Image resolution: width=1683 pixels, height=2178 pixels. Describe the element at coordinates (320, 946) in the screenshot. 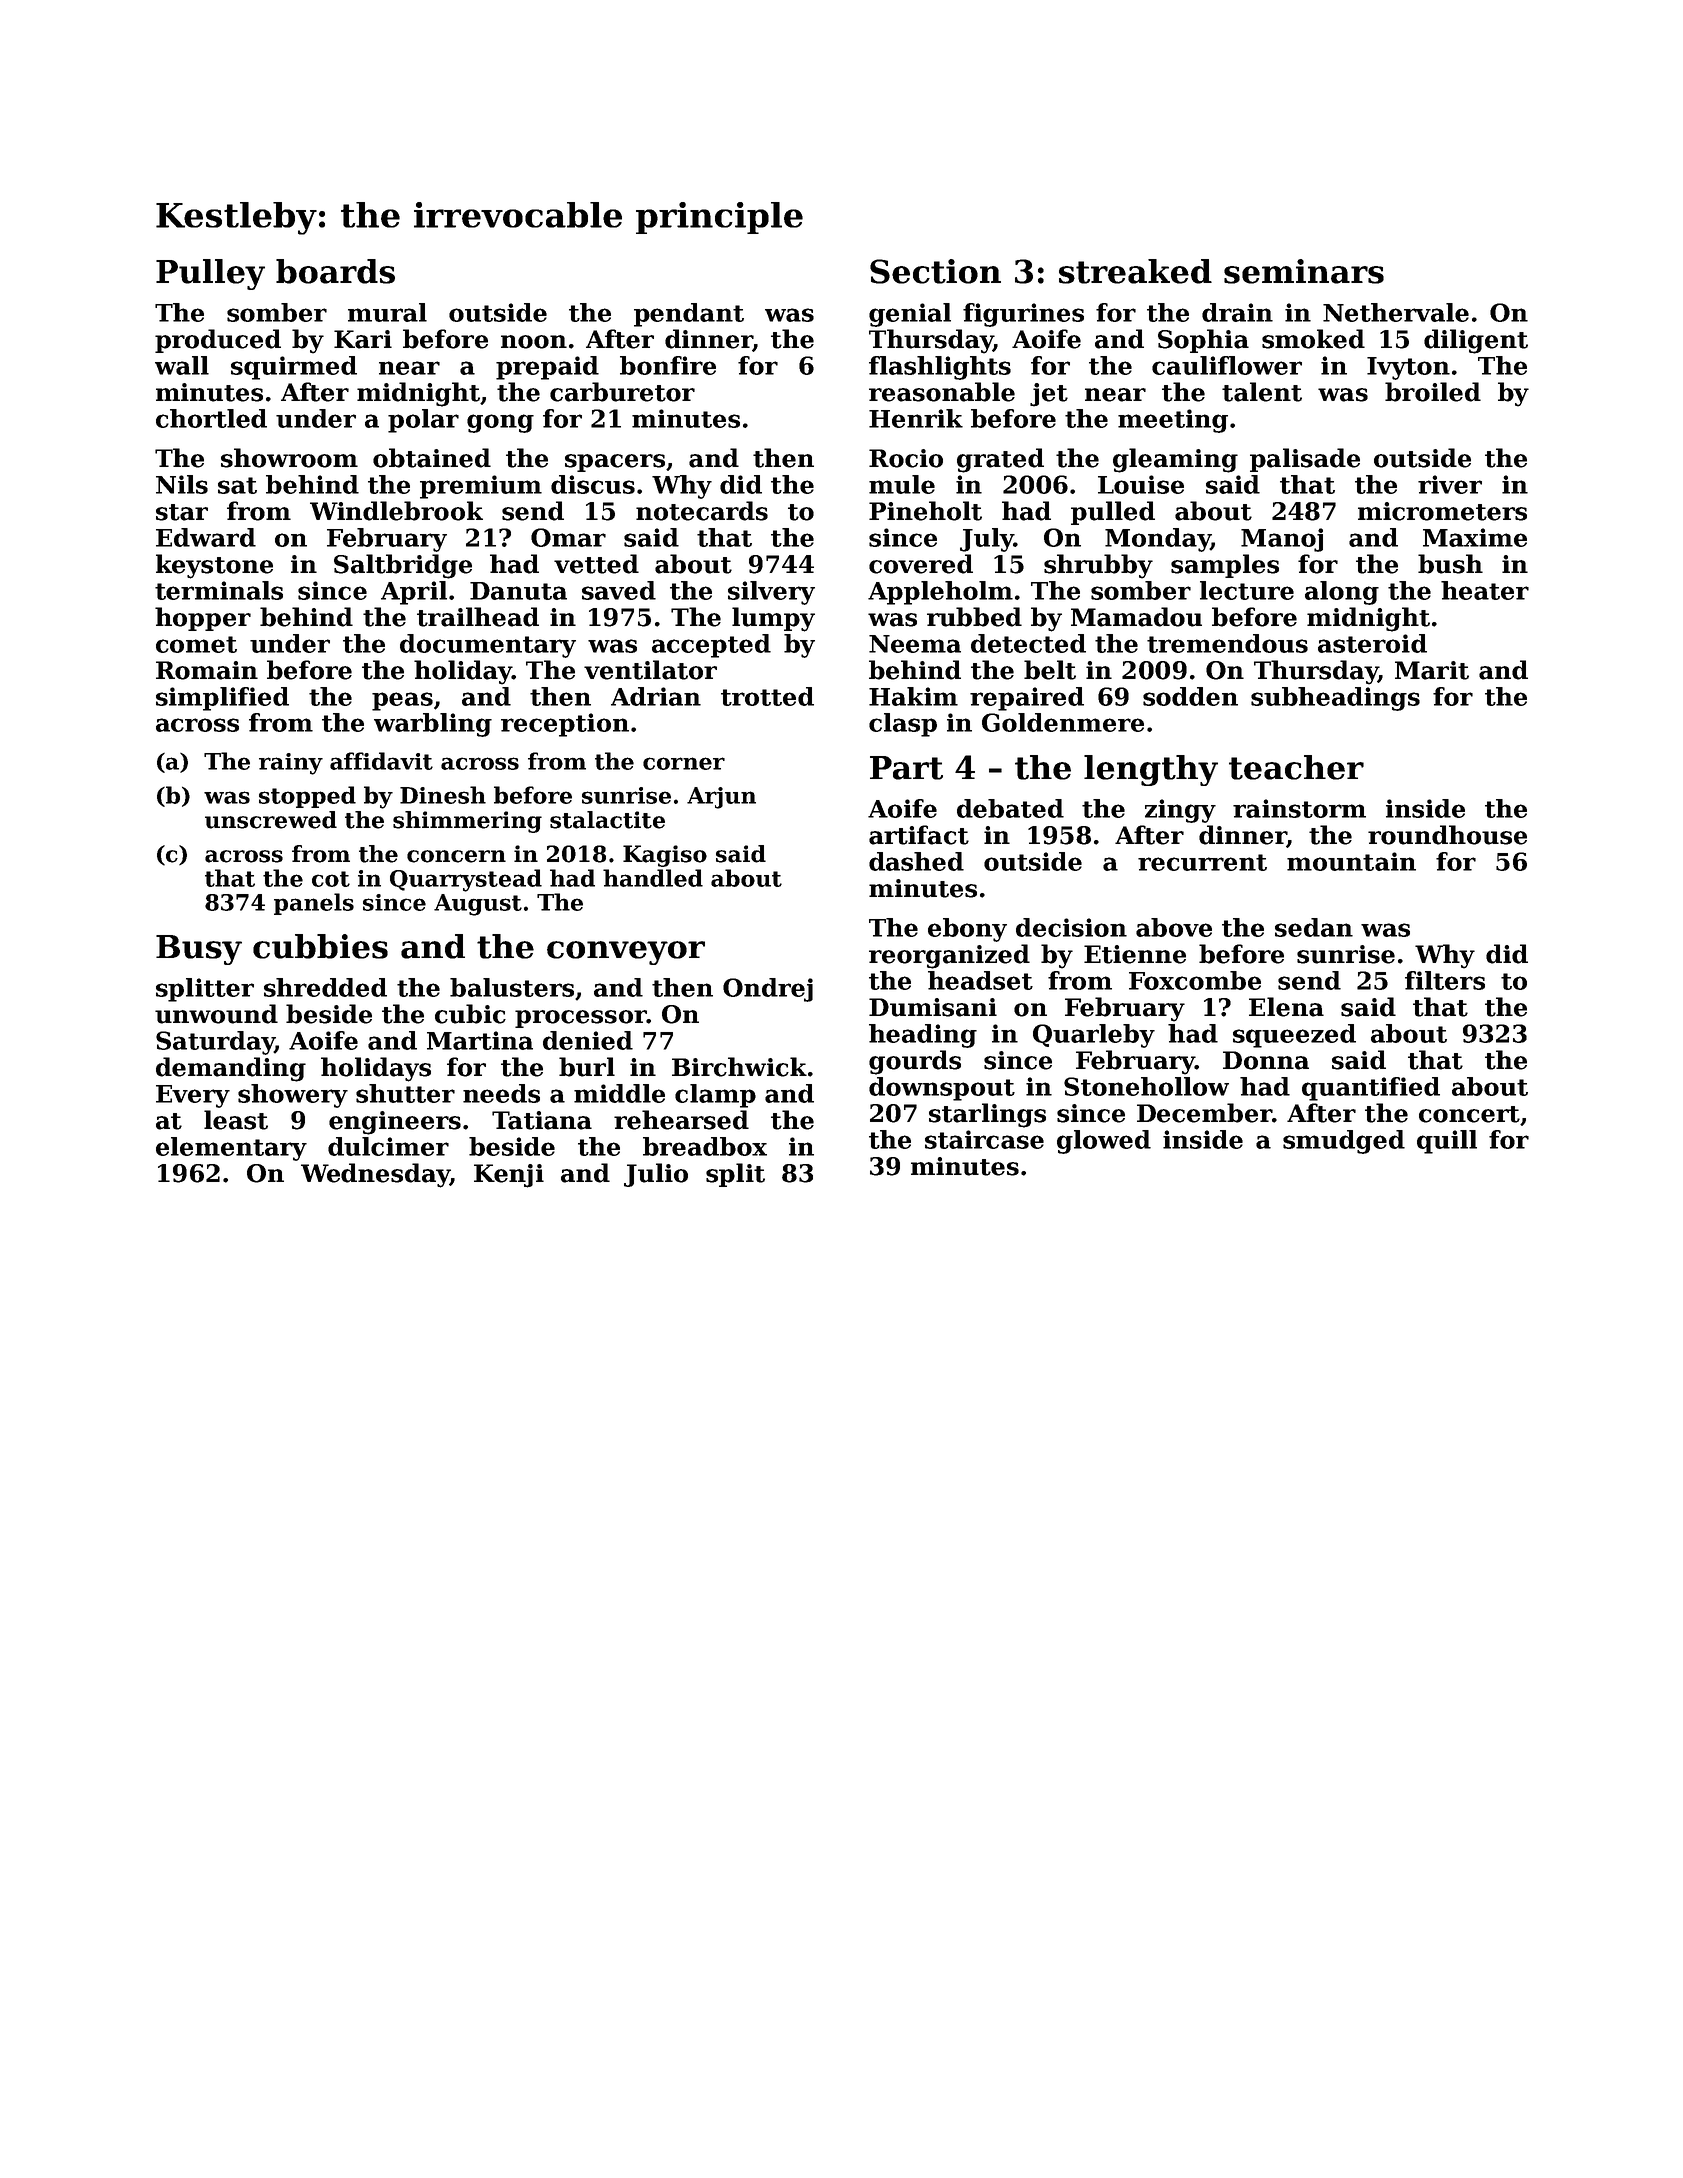

I see `cubbies` at that location.
